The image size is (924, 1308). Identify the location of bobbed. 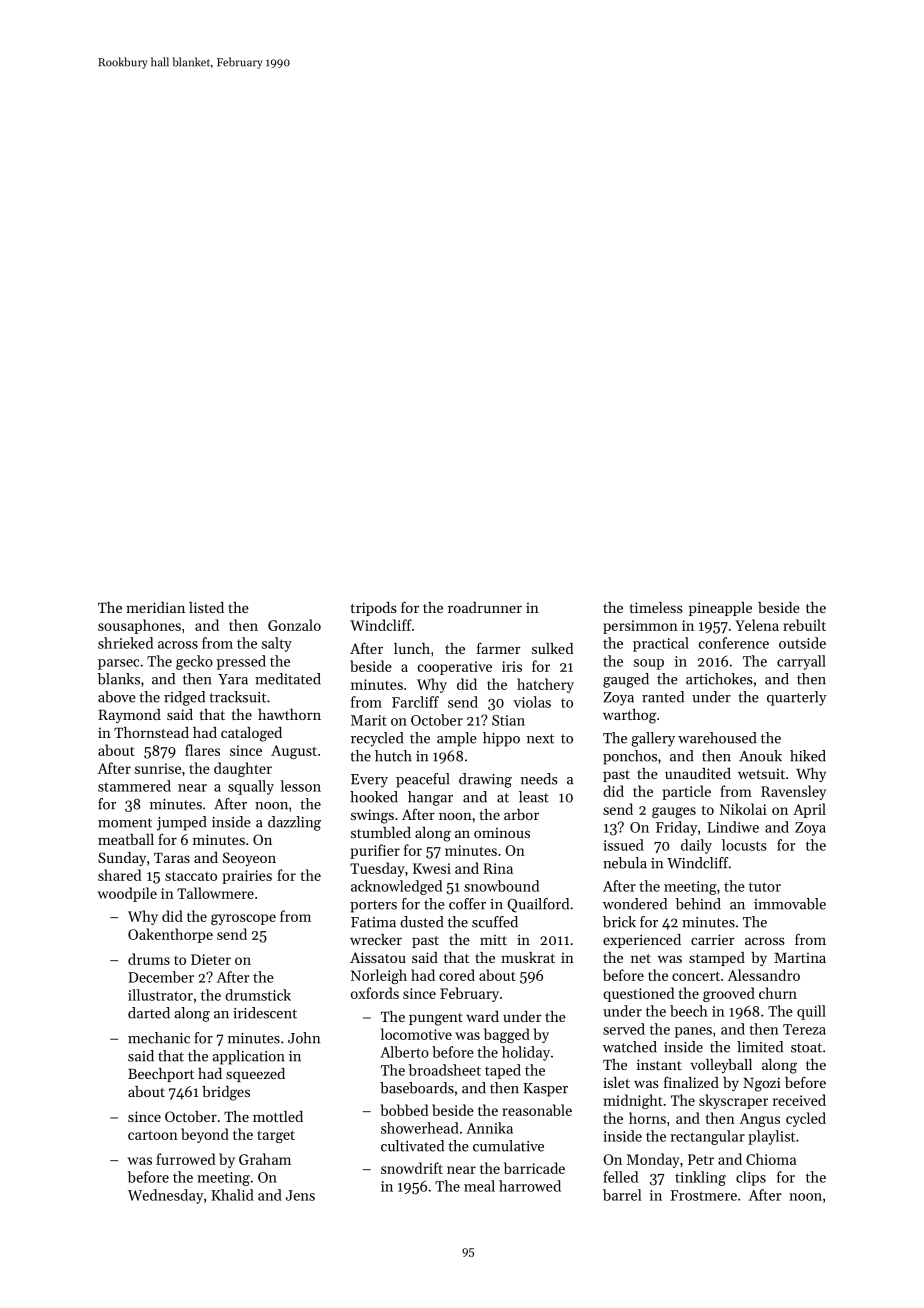
(404, 1110).
